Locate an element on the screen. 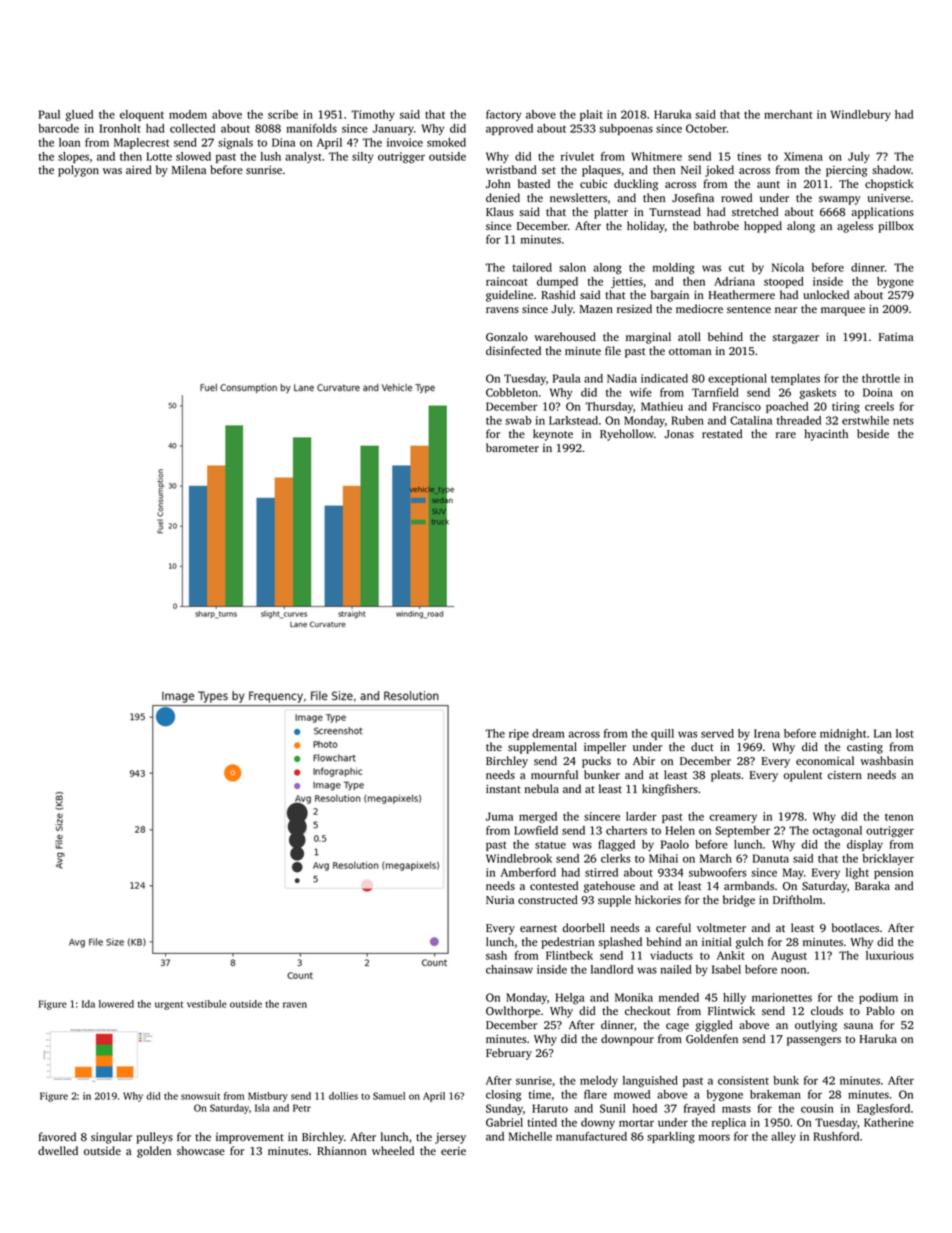 This screenshot has height=1233, width=952. Nuria is located at coordinates (500, 900).
